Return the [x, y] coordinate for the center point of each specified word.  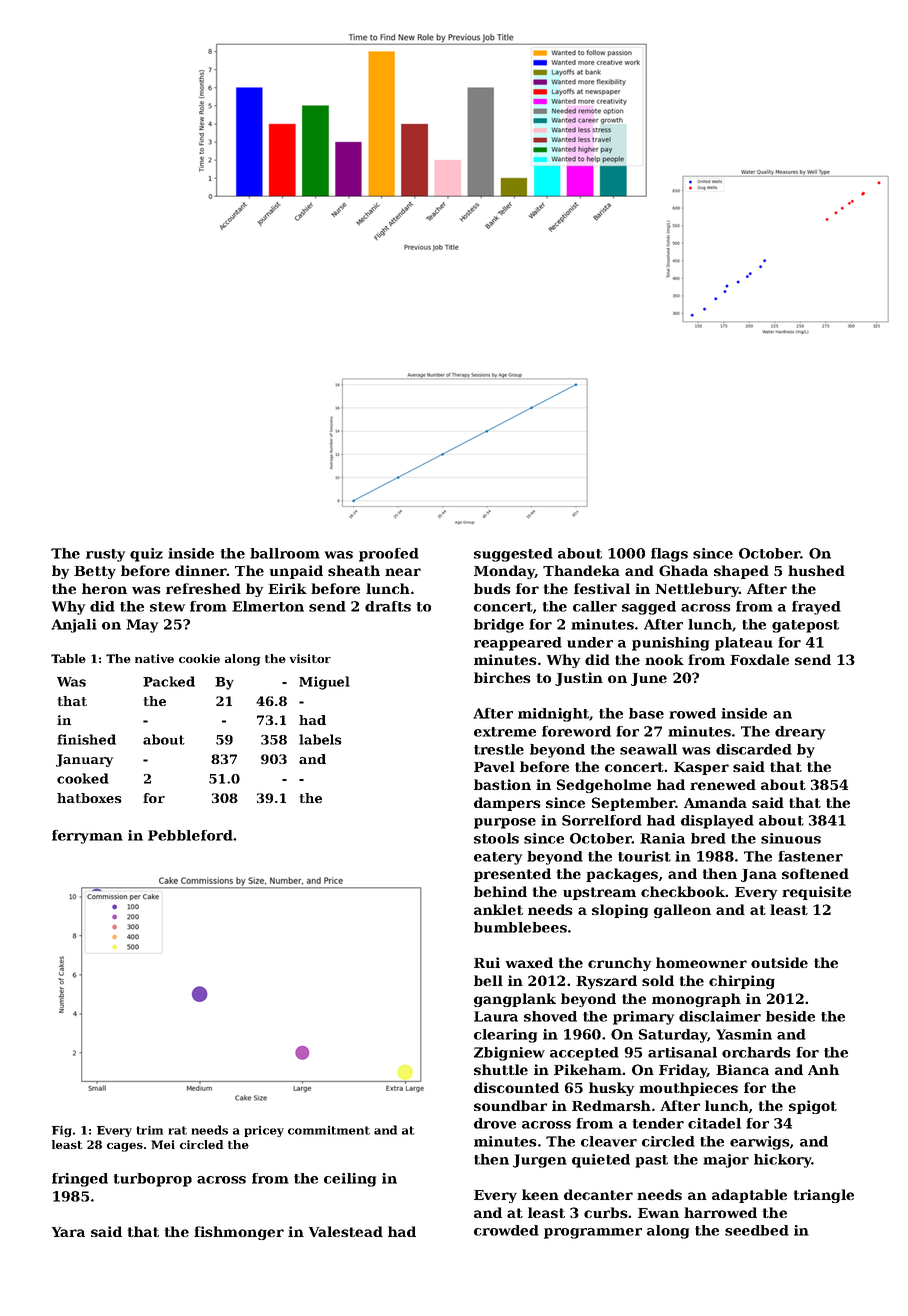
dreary [800, 733]
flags [669, 555]
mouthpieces [688, 1089]
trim [149, 1130]
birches [502, 677]
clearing [505, 1036]
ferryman [87, 837]
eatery [498, 858]
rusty [105, 555]
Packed [169, 681]
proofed [389, 555]
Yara [68, 1232]
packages [622, 875]
